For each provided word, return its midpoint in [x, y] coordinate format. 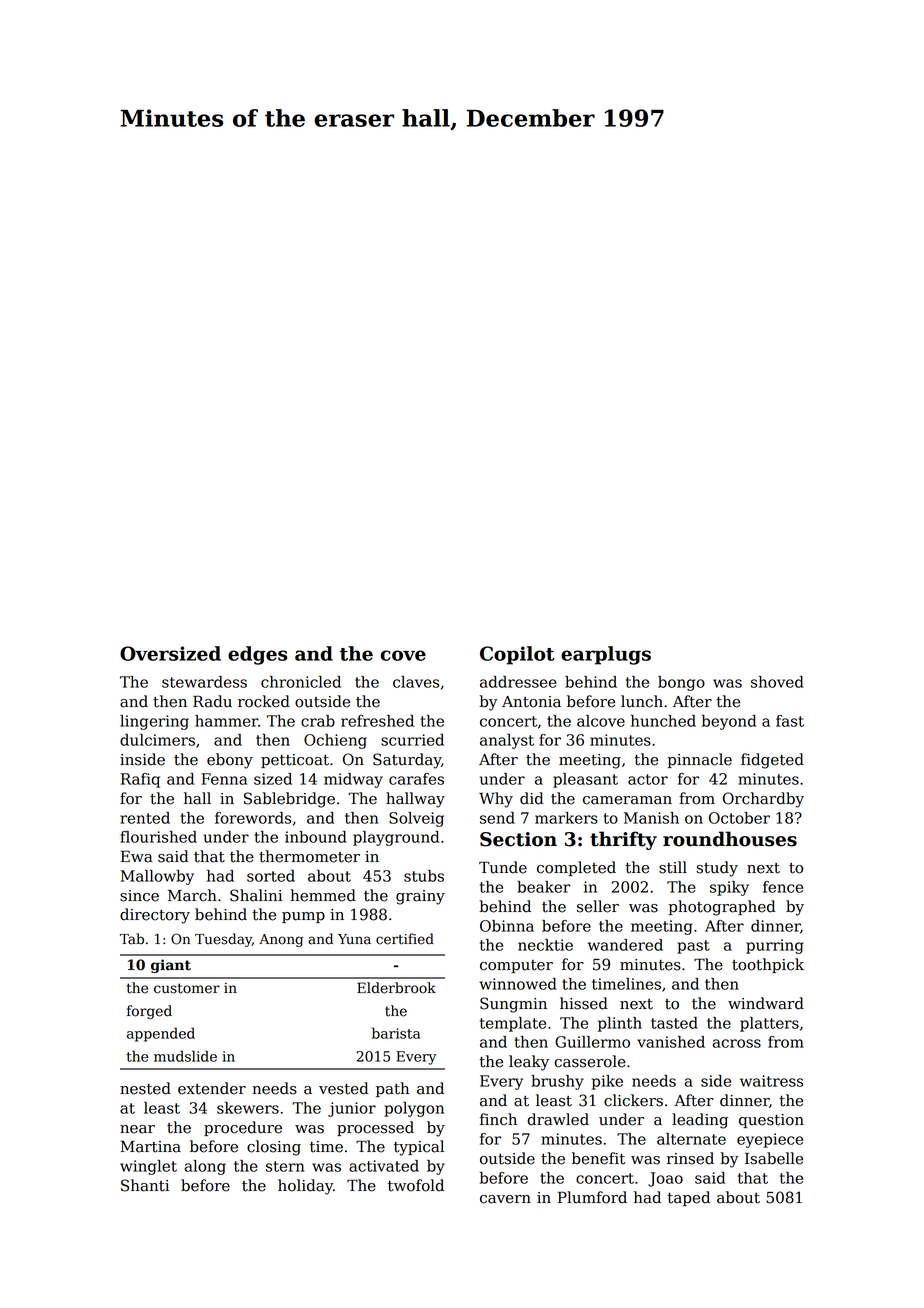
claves [416, 682]
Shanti [145, 1185]
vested [344, 1088]
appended [161, 1034]
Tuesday [223, 940]
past [693, 947]
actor [648, 779]
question [771, 1121]
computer [516, 966]
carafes [416, 779]
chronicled [301, 682]
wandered [625, 945]
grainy [420, 897]
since [139, 896]
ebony [230, 761]
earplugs [606, 655]
